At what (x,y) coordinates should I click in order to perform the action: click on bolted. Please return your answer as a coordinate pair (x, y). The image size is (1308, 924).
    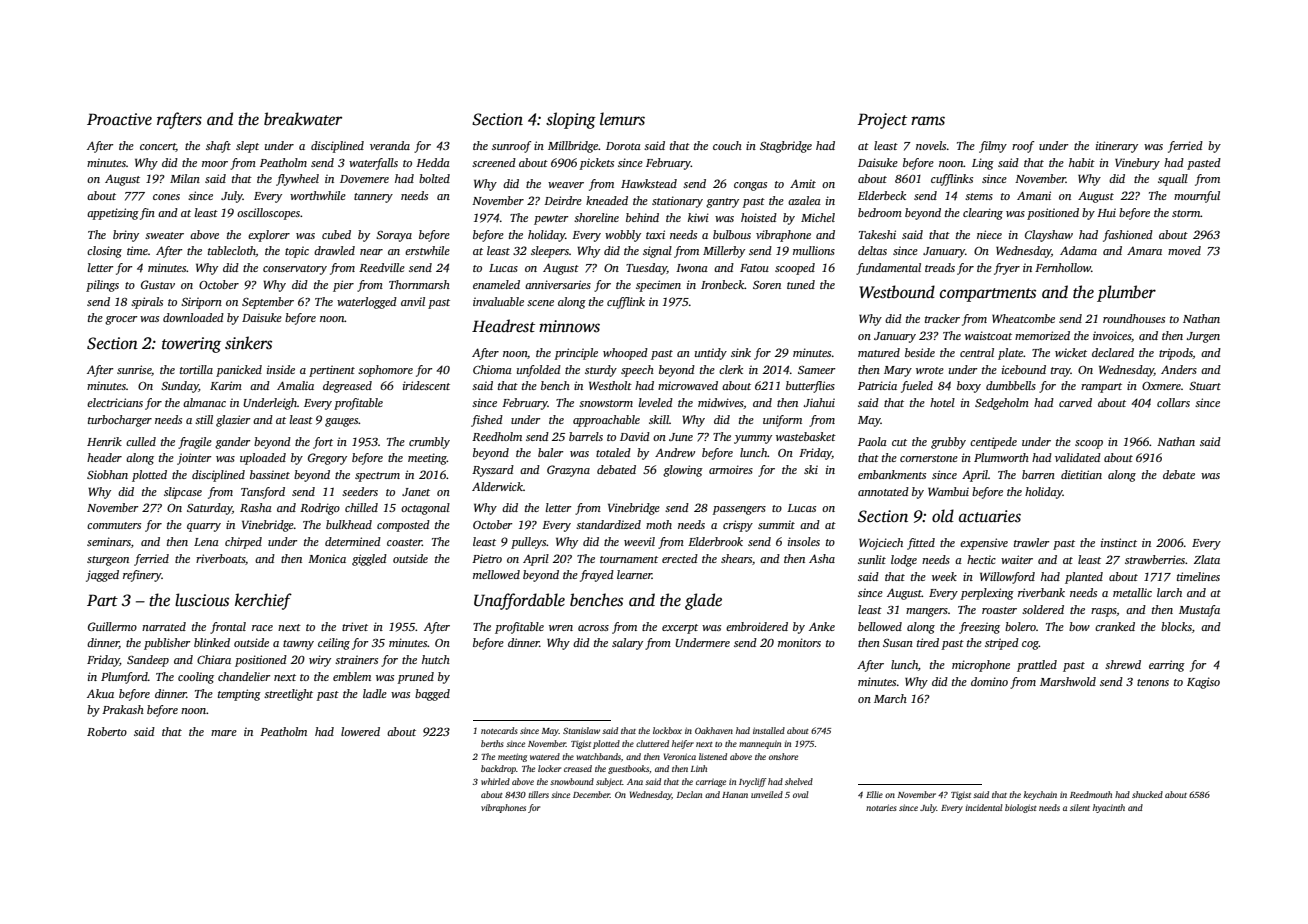
    Looking at the image, I should click on (434, 178).
